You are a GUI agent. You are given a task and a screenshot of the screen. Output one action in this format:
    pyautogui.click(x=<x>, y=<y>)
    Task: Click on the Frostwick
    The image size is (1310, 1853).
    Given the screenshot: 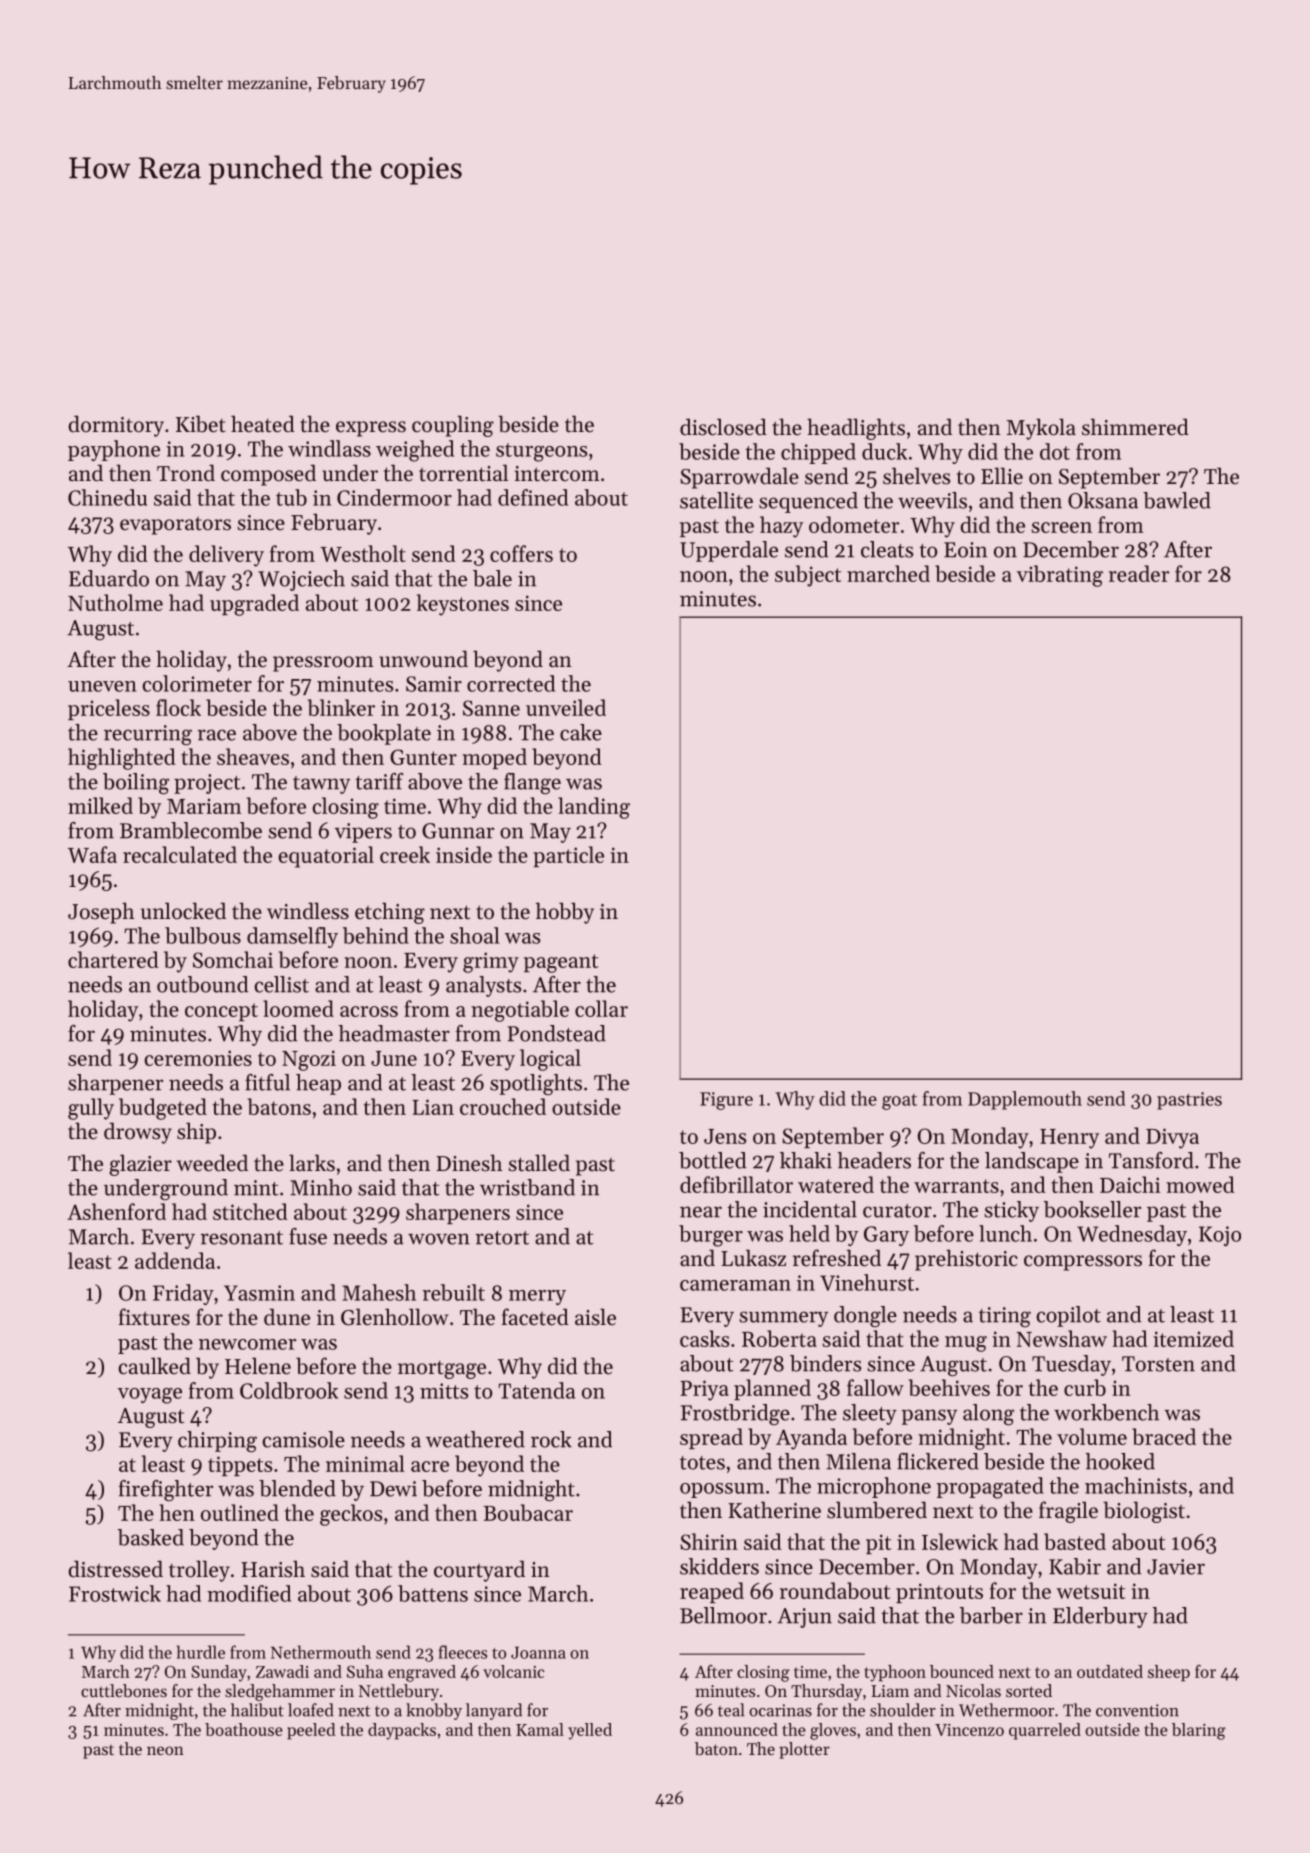 What is the action you would take?
    pyautogui.click(x=115, y=1593)
